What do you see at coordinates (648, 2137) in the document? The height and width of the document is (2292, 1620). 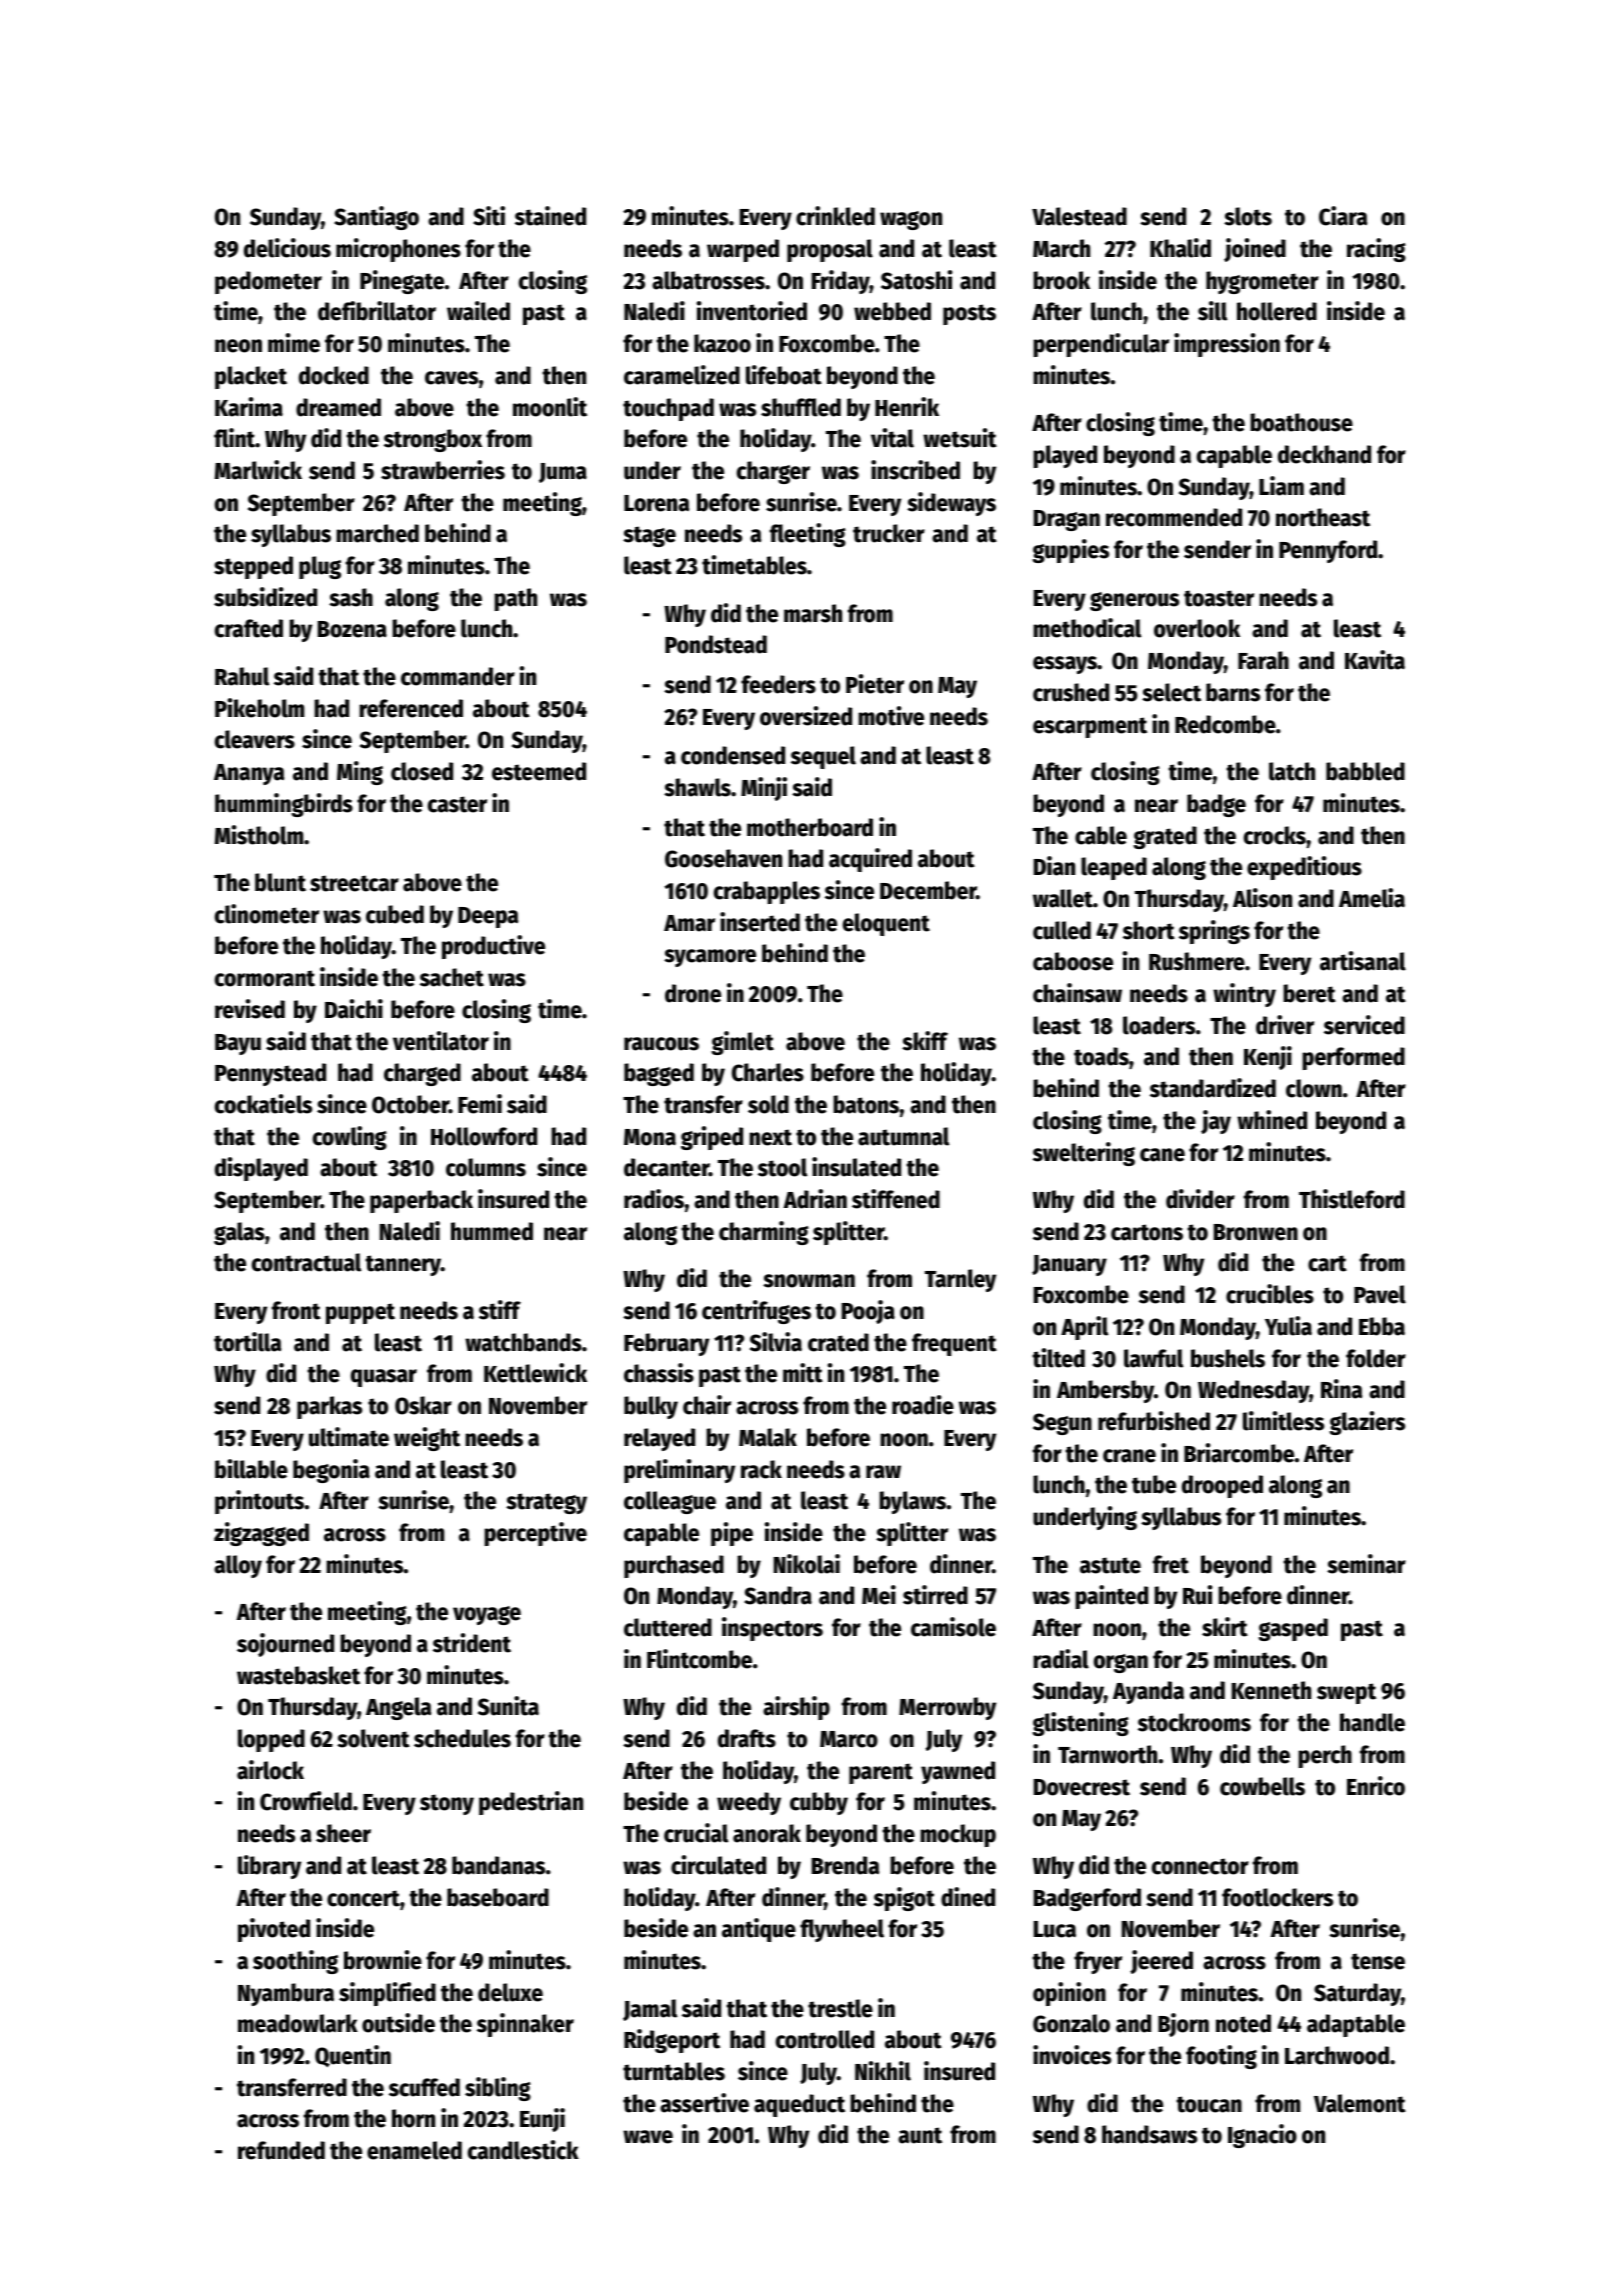 I see `wave` at bounding box center [648, 2137].
